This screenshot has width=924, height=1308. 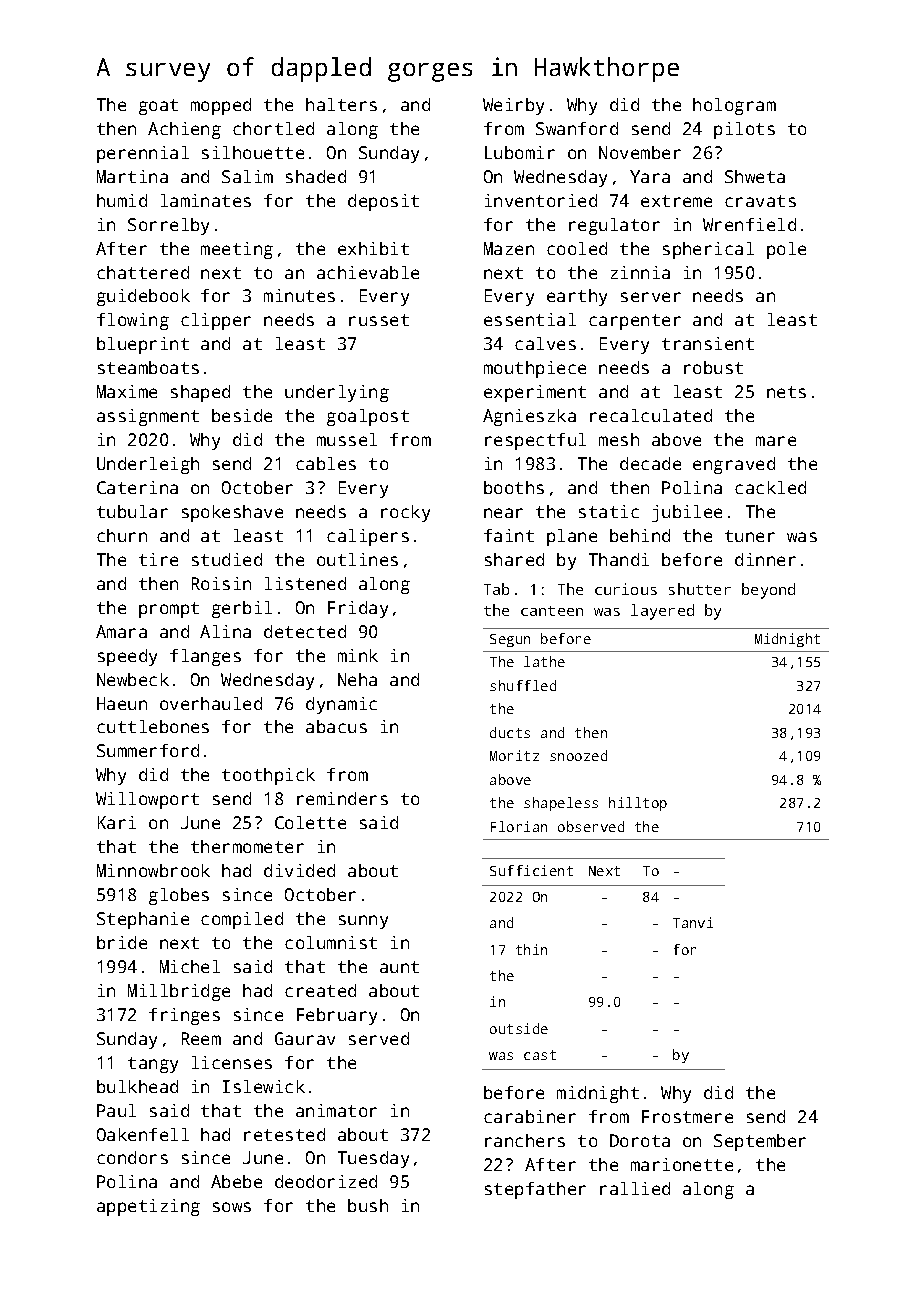 What do you see at coordinates (626, 589) in the screenshot?
I see `curious` at bounding box center [626, 589].
